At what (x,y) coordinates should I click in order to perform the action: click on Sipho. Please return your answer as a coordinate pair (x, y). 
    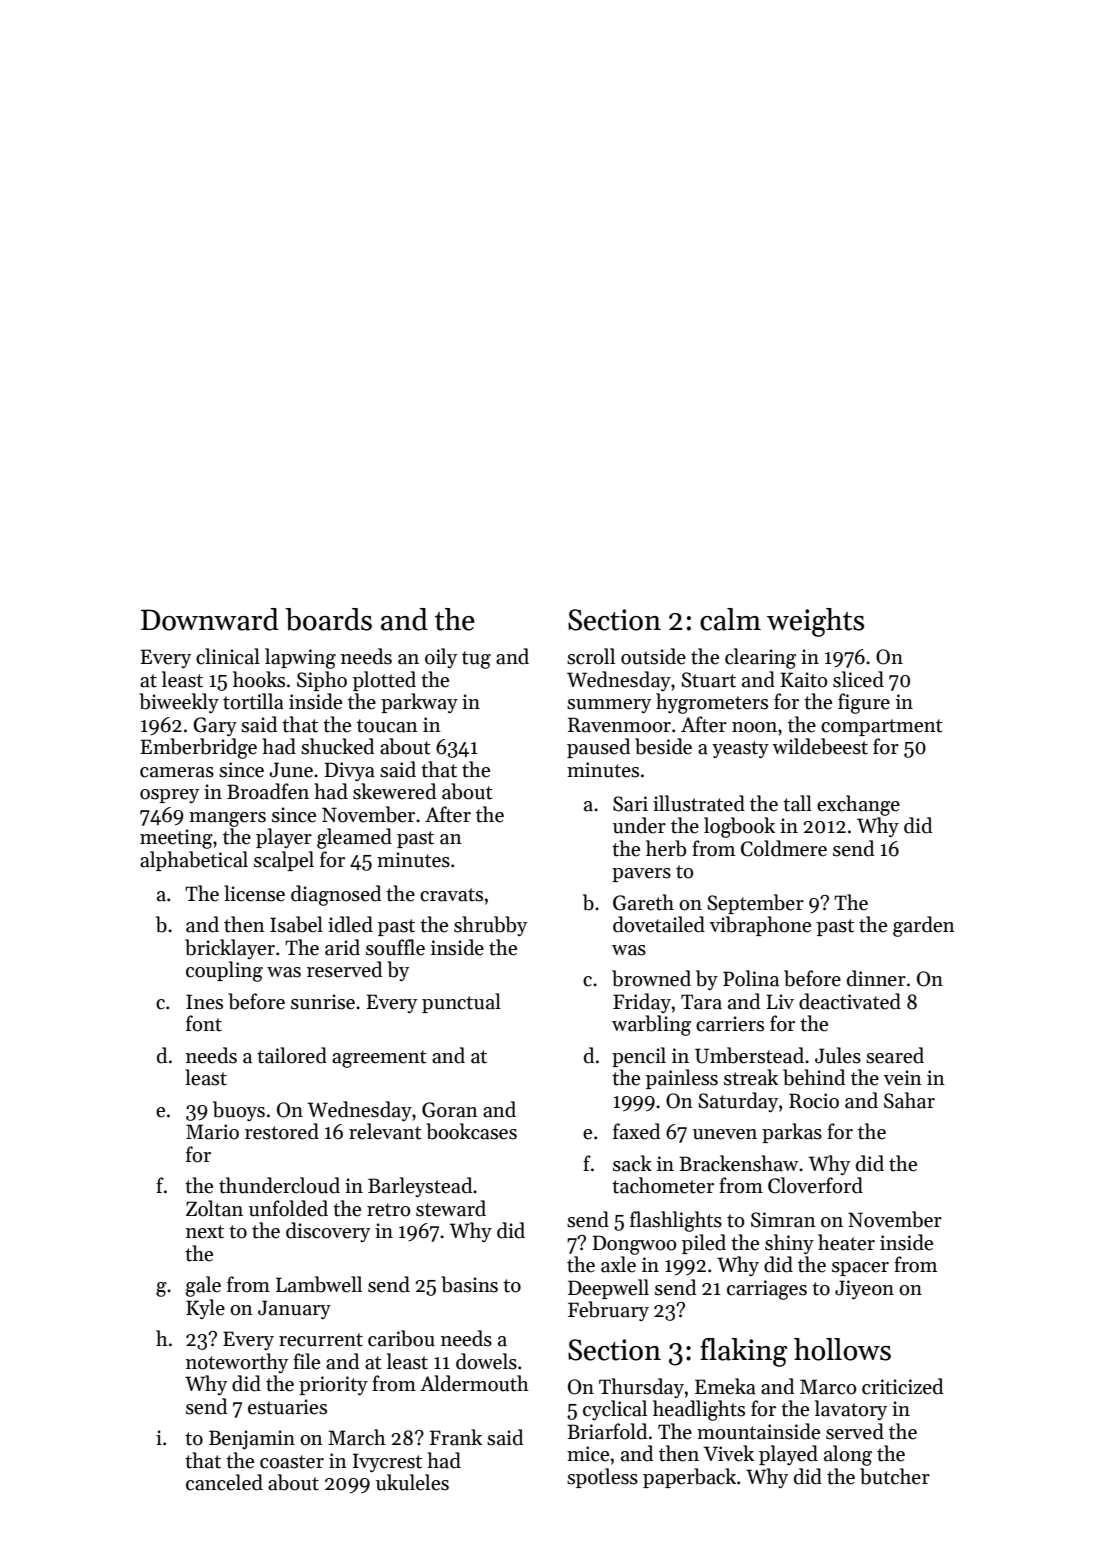
    Looking at the image, I should click on (322, 681).
